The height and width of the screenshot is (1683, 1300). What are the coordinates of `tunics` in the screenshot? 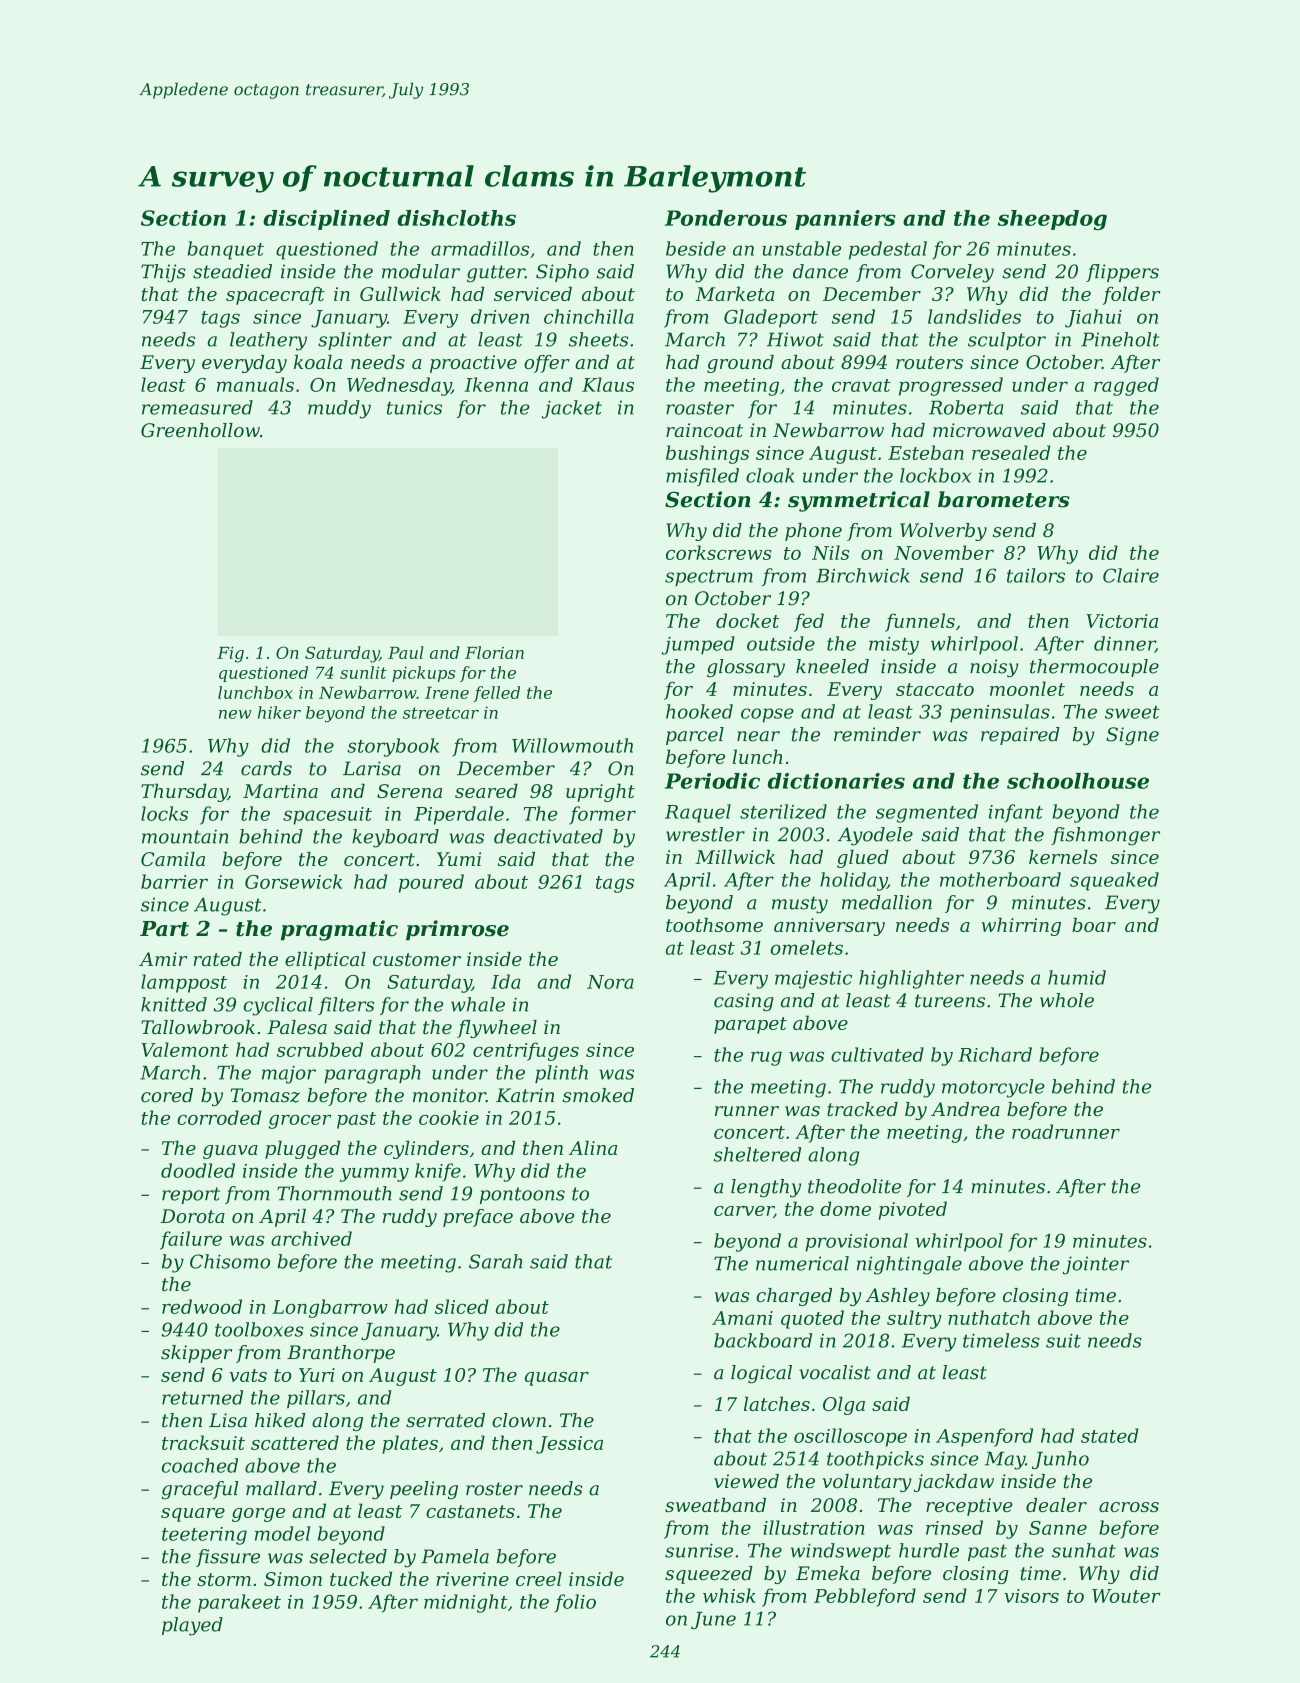 It's located at (414, 407).
